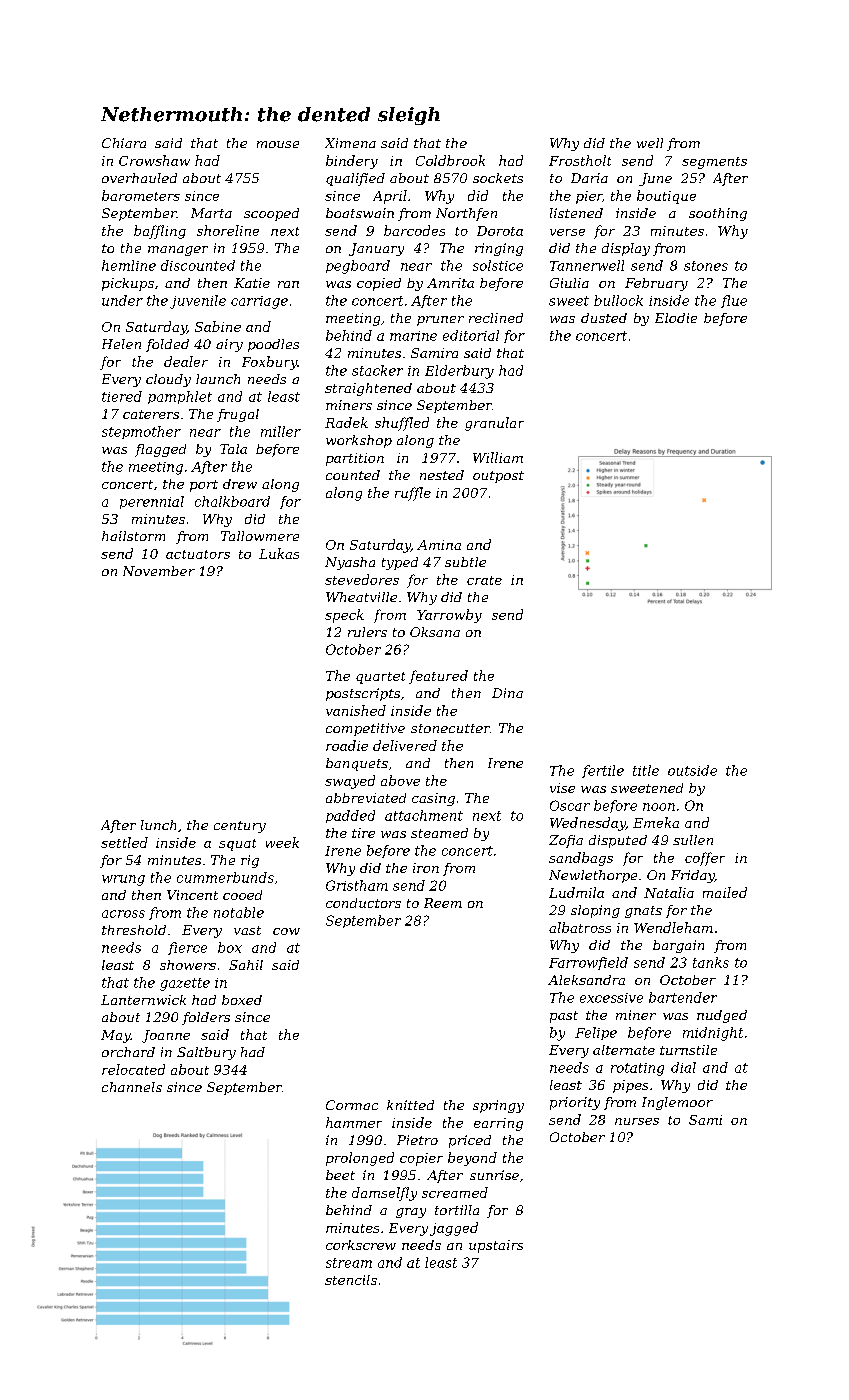 This screenshot has width=849, height=1400. What do you see at coordinates (124, 842) in the screenshot?
I see `settled` at bounding box center [124, 842].
